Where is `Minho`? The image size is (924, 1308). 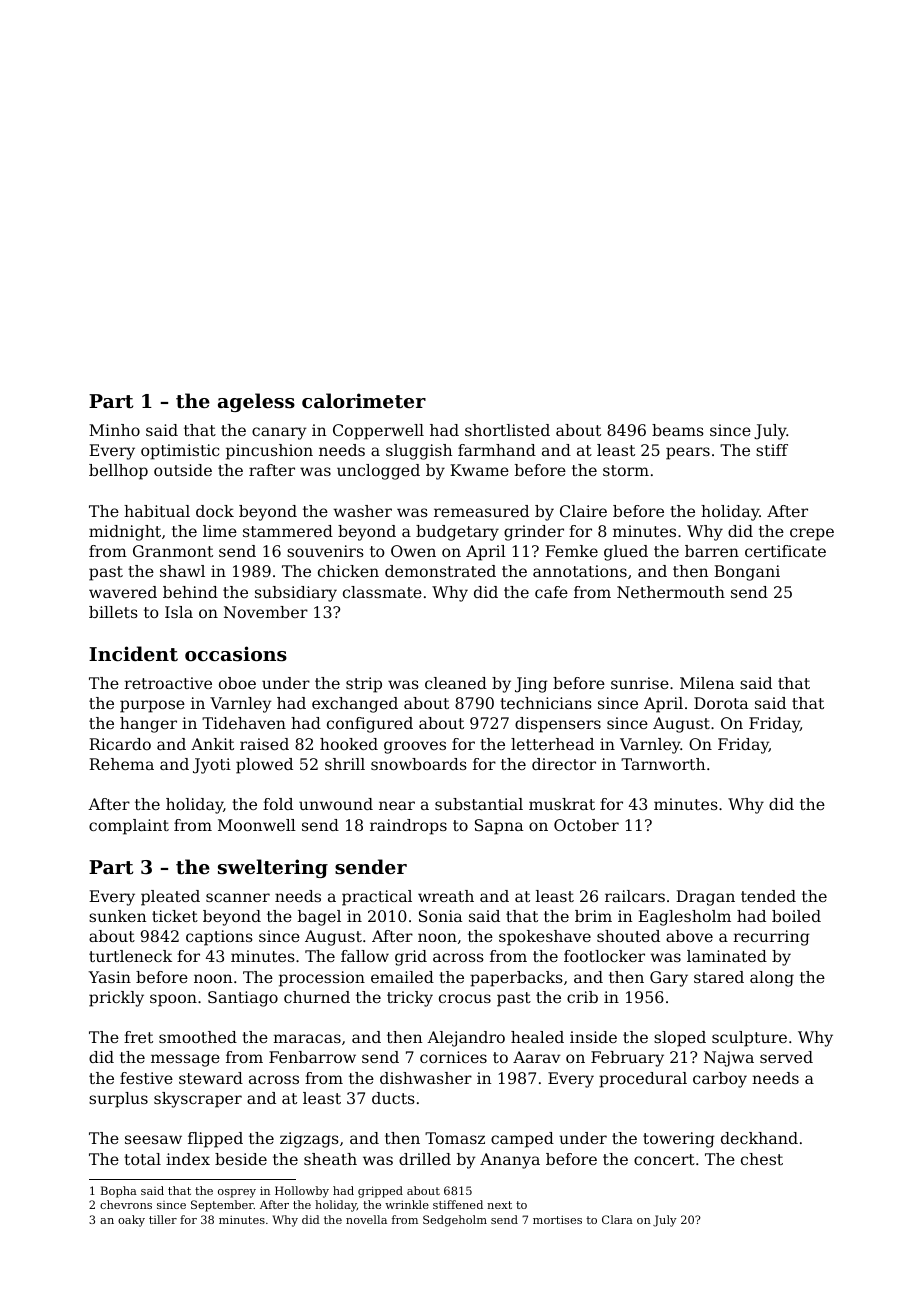 Minho is located at coordinates (114, 430).
